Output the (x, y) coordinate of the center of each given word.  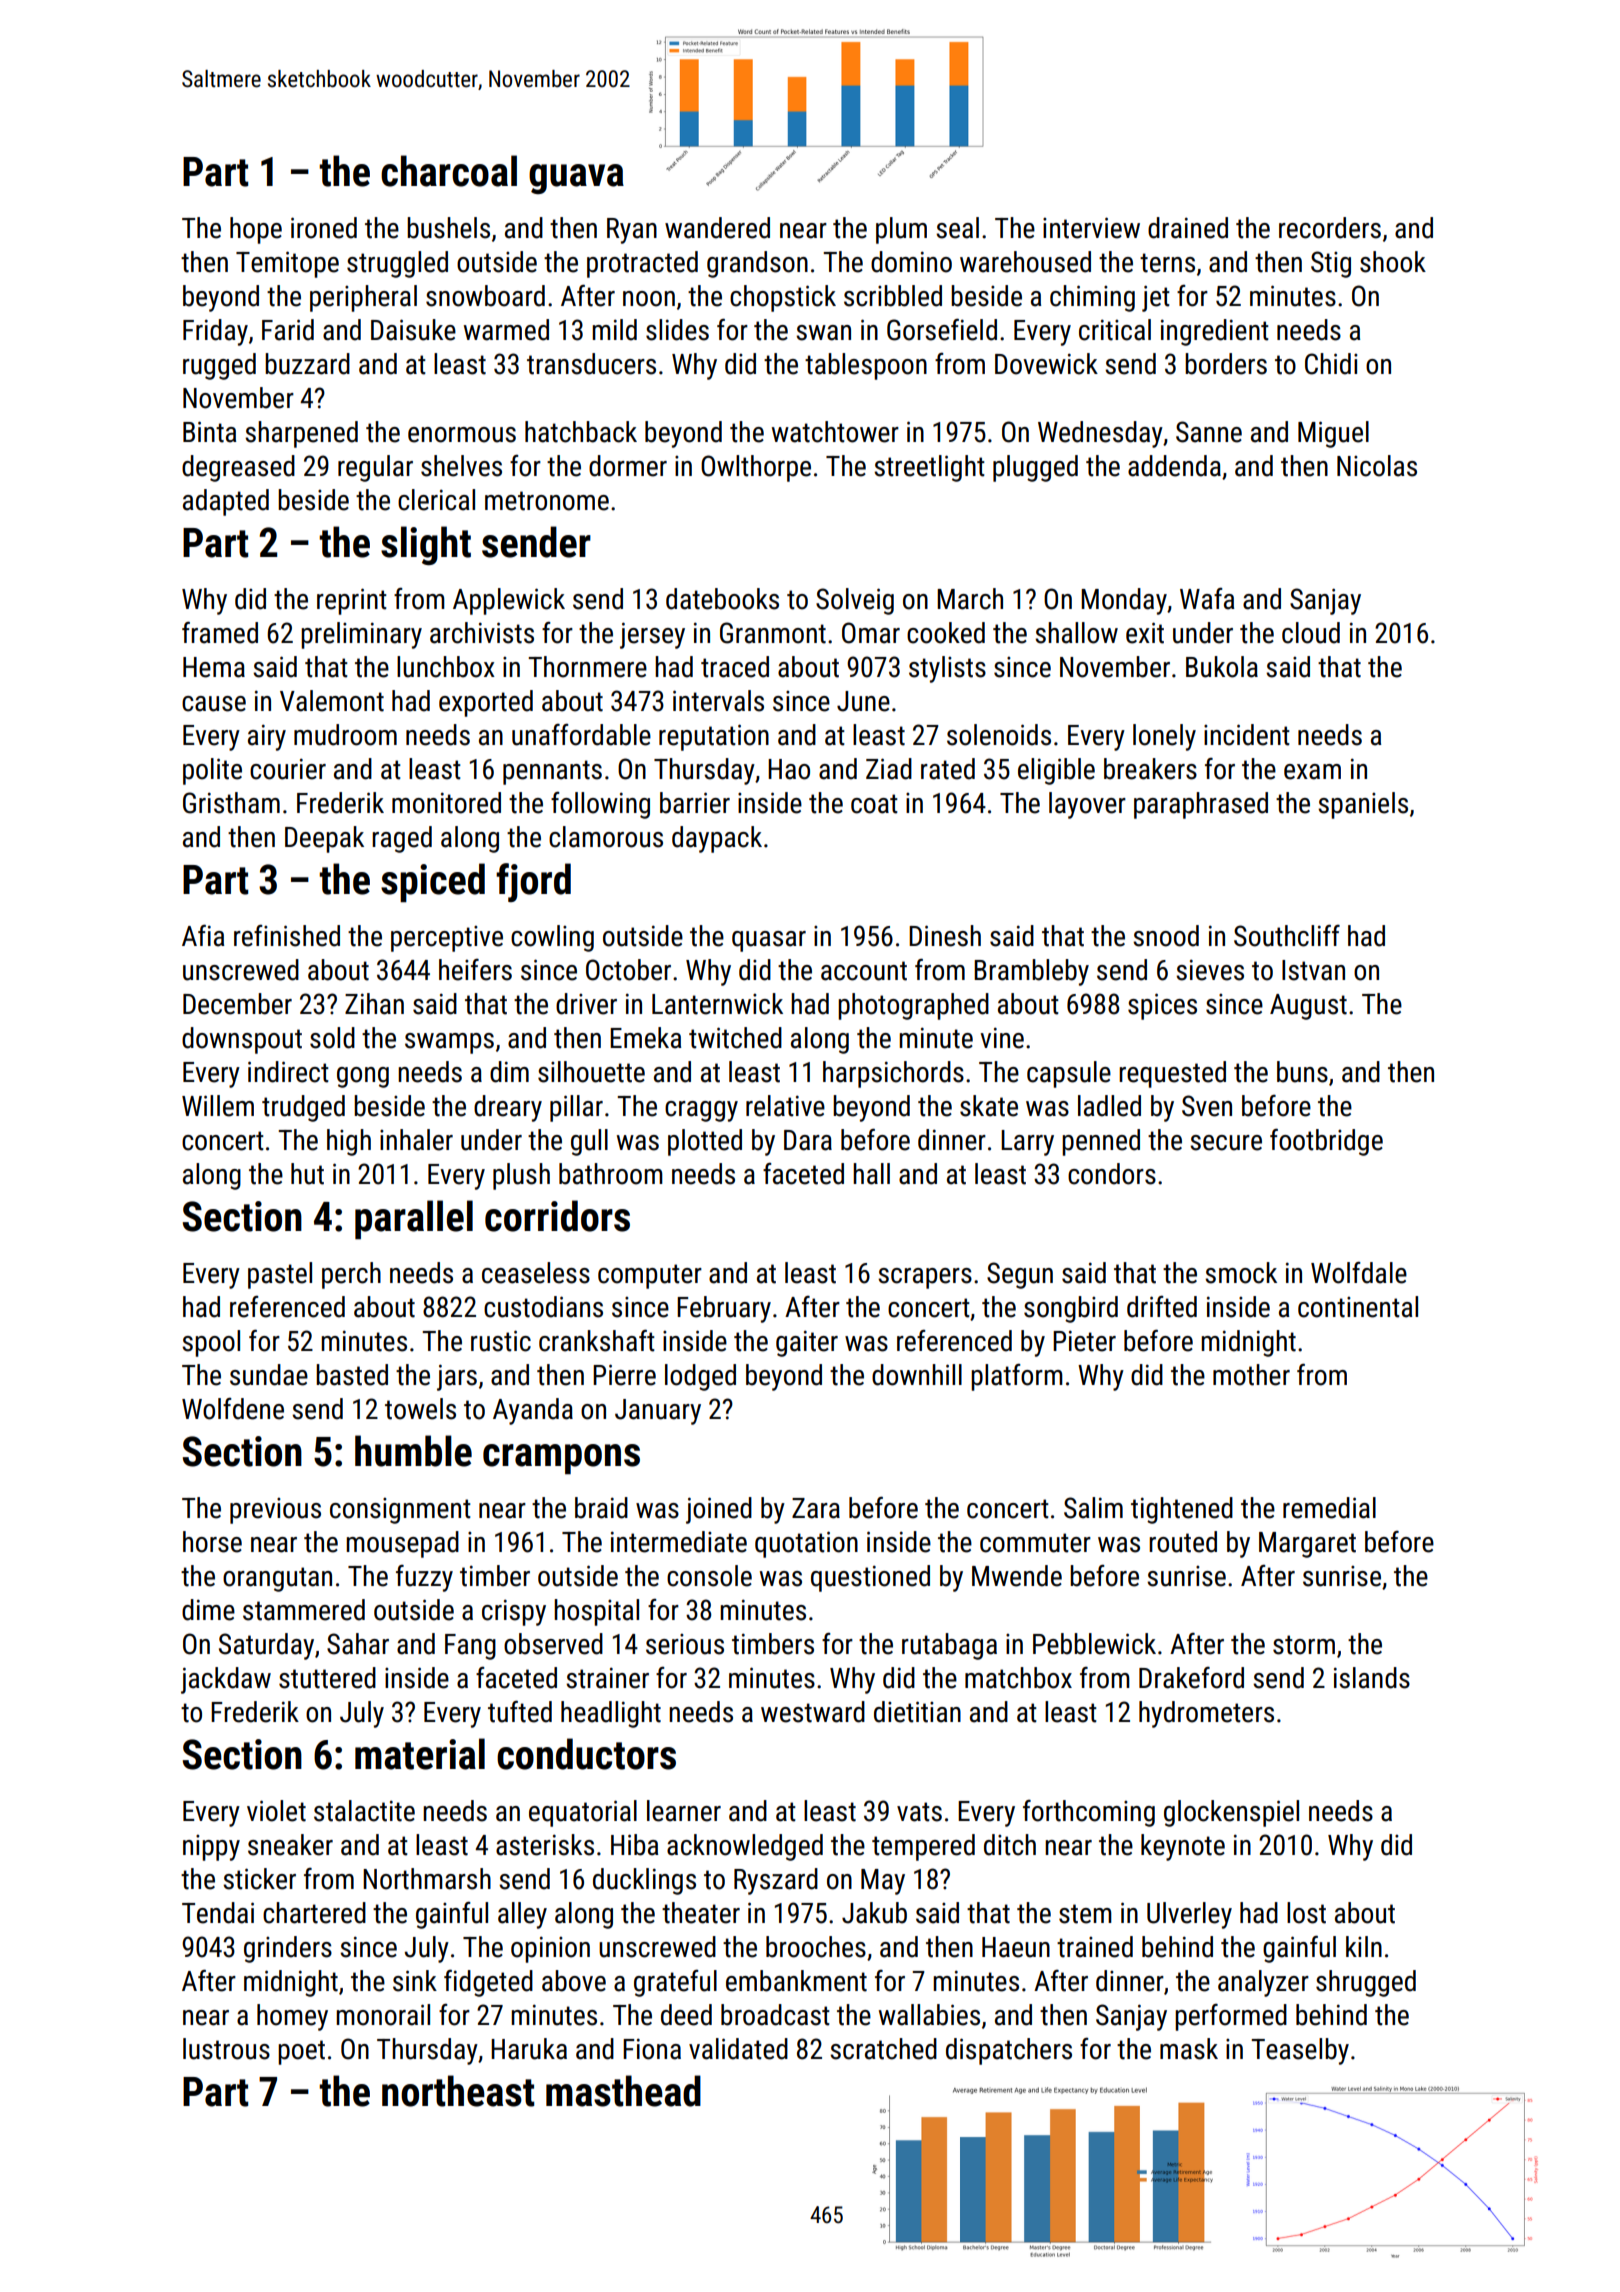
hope (256, 230)
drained (1188, 228)
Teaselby (1300, 2051)
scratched (883, 2049)
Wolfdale (1359, 1273)
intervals (718, 701)
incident (1247, 735)
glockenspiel (1231, 1813)
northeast (458, 2091)
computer (650, 1276)
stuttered (327, 1678)
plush (521, 1176)
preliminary (361, 635)
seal (957, 228)
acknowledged (745, 1847)
